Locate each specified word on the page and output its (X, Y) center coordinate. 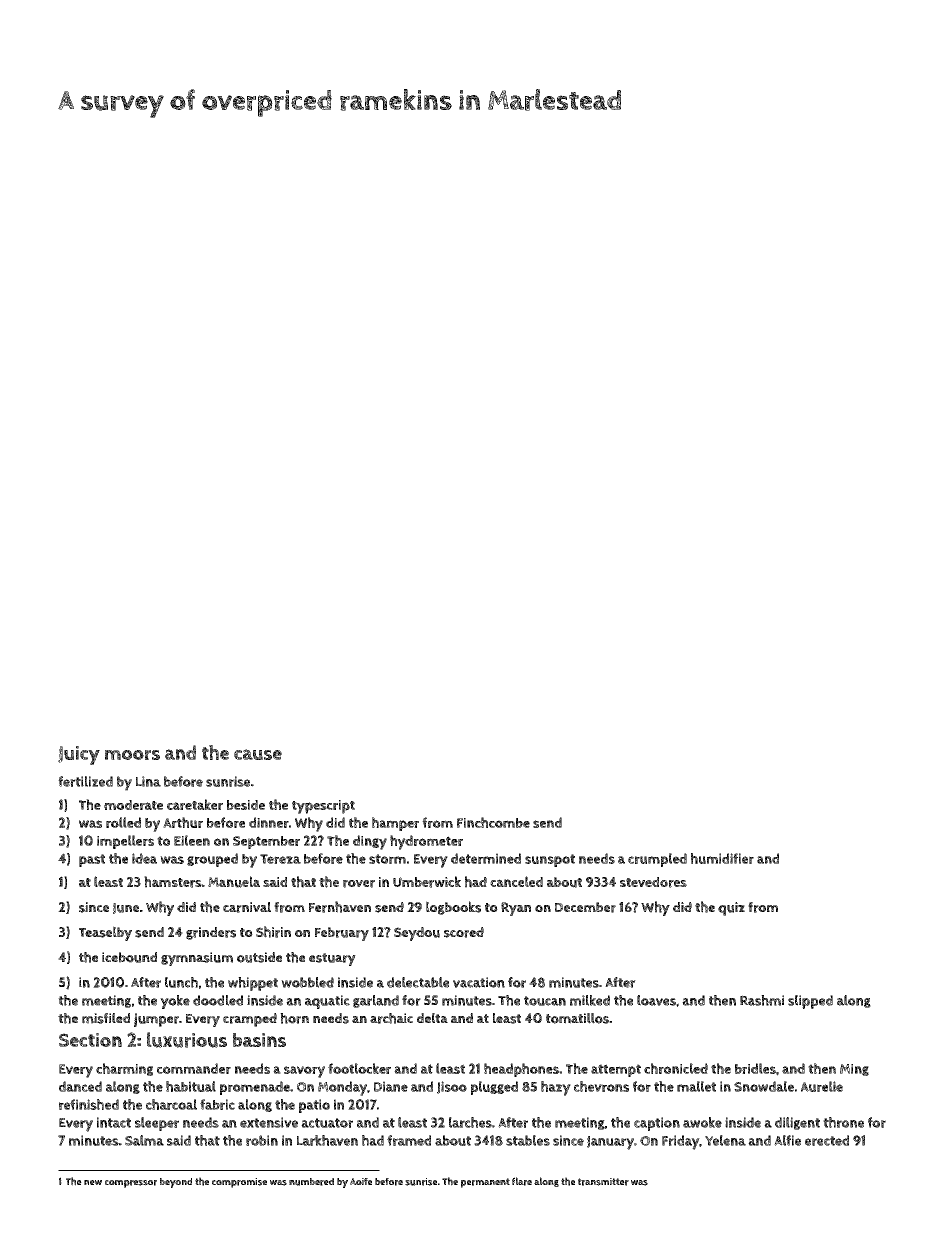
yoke (175, 1002)
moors (132, 755)
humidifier (722, 858)
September (266, 842)
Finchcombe (493, 822)
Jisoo (452, 1087)
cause (258, 754)
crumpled (657, 860)
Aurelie (822, 1086)
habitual (191, 1086)
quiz (731, 909)
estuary (332, 959)
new (93, 1182)
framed (409, 1140)
